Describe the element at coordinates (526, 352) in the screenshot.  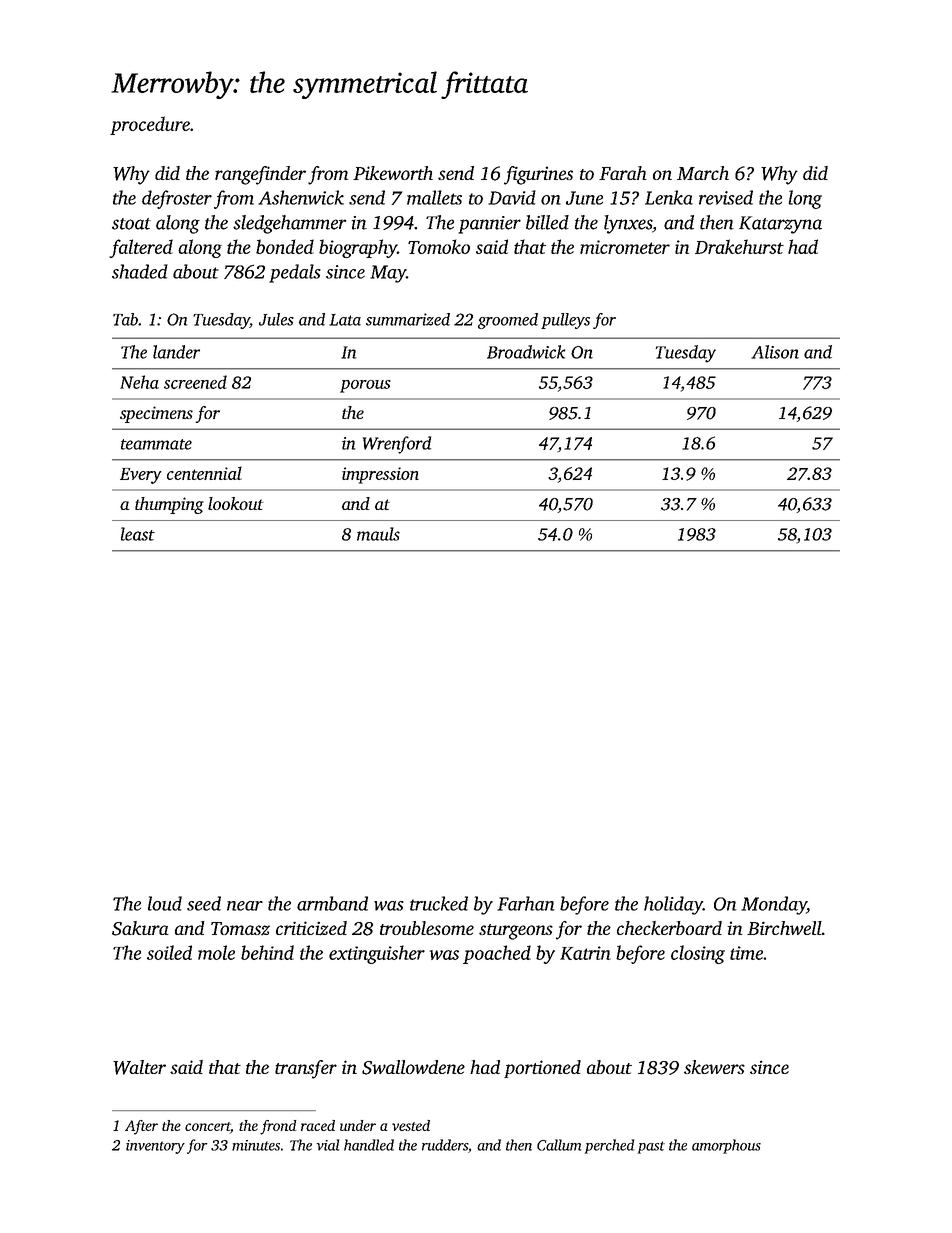
I see `Broadwick` at that location.
